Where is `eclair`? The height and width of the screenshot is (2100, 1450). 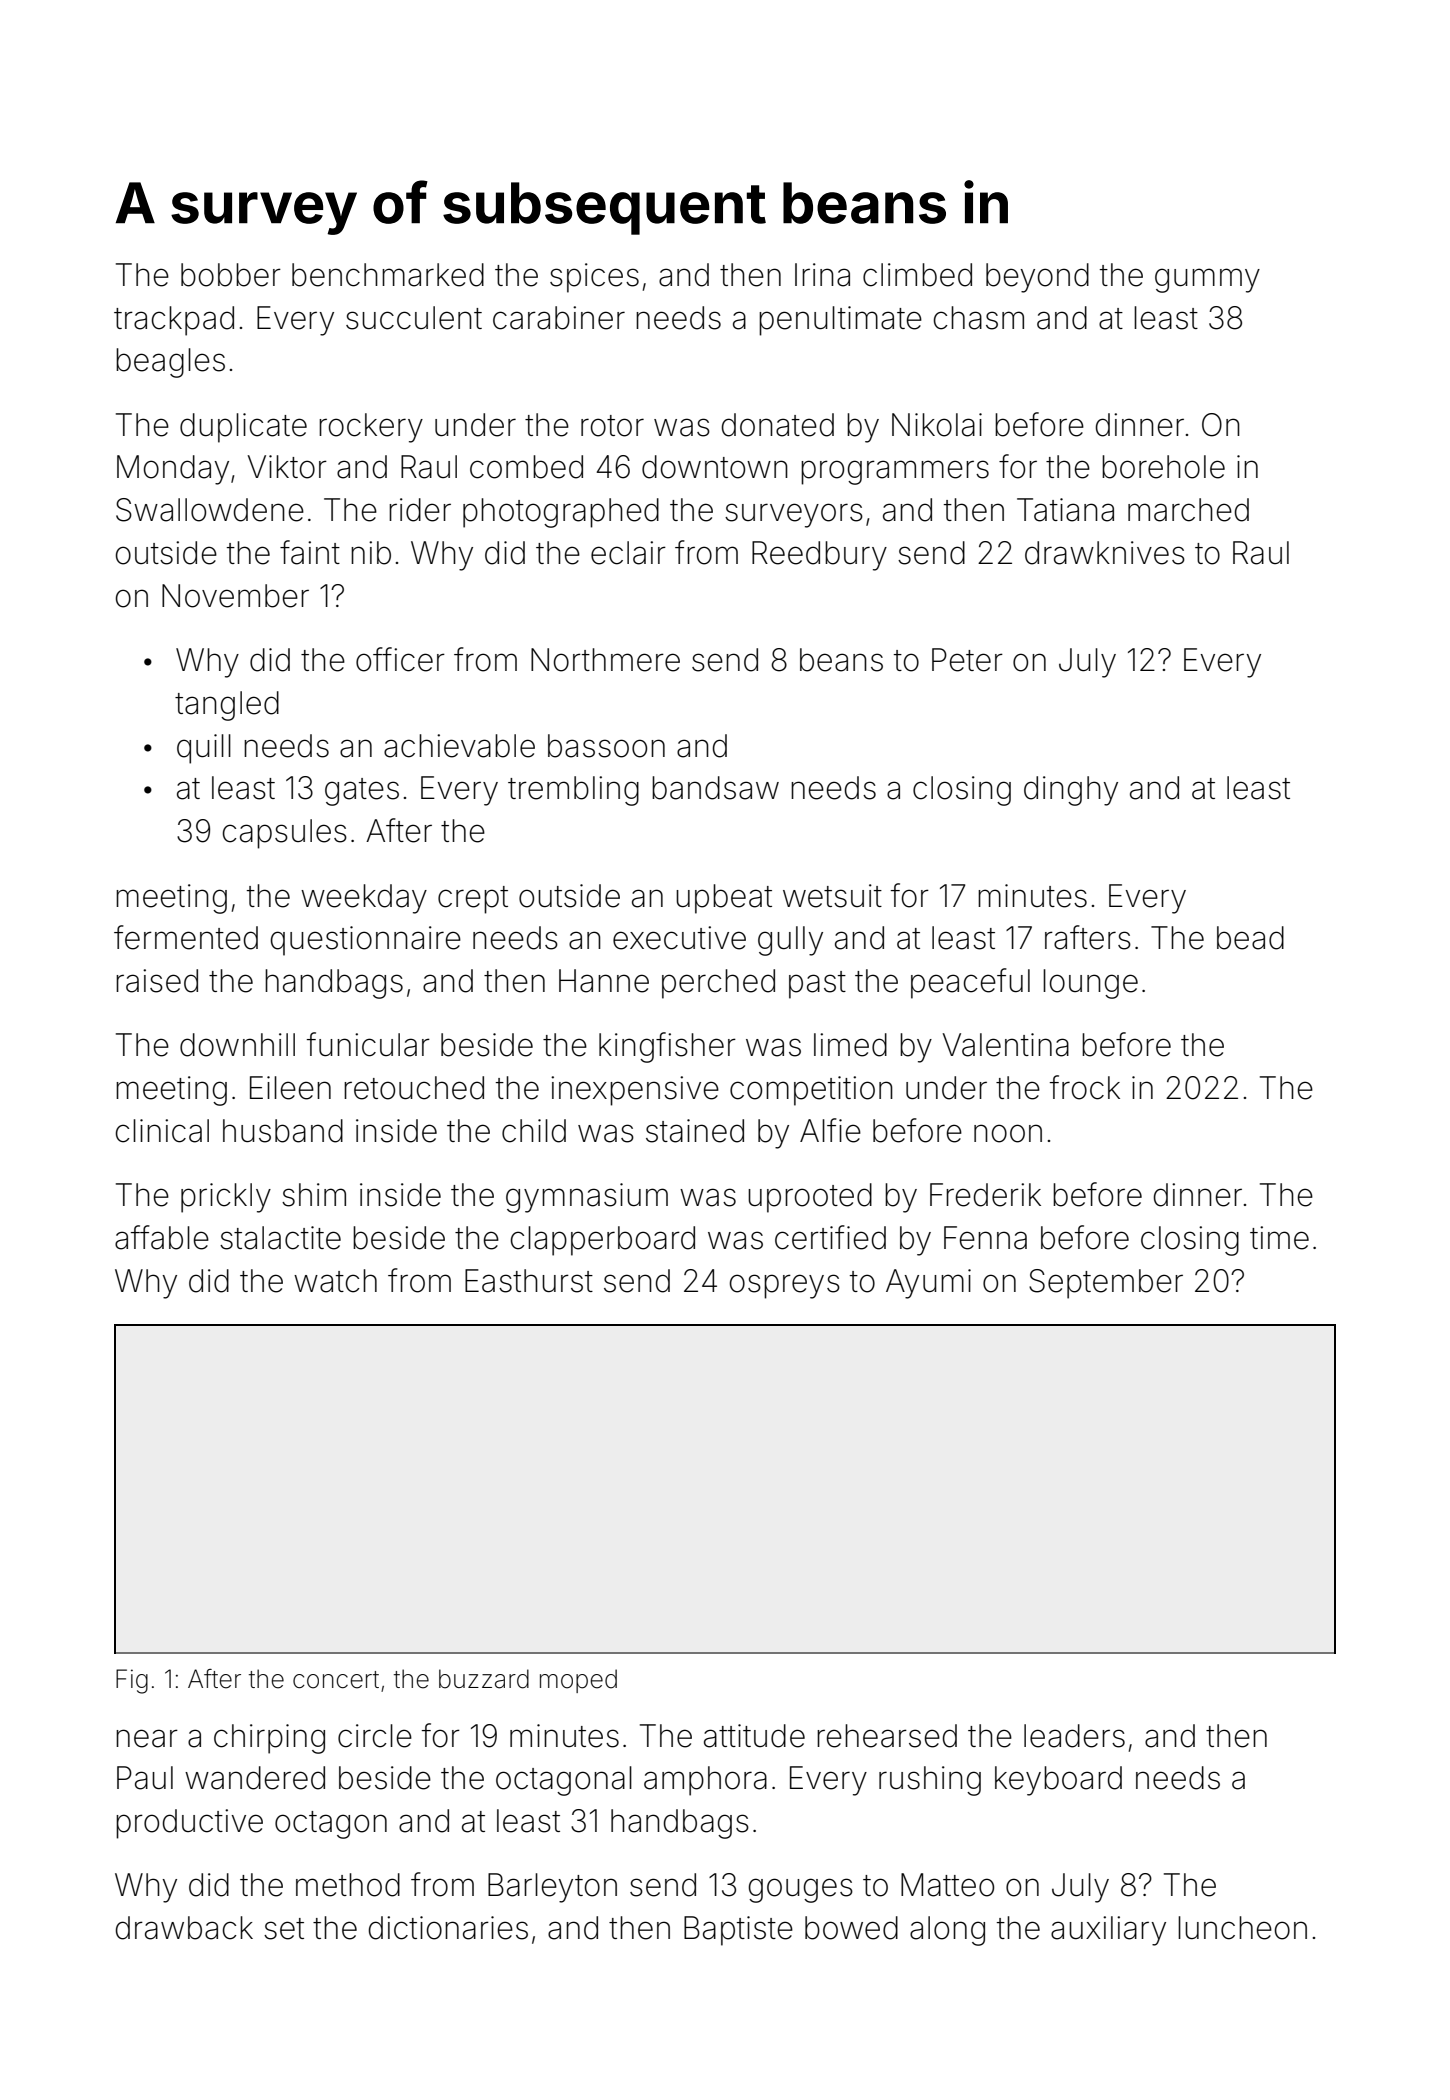
eclair is located at coordinates (628, 553).
